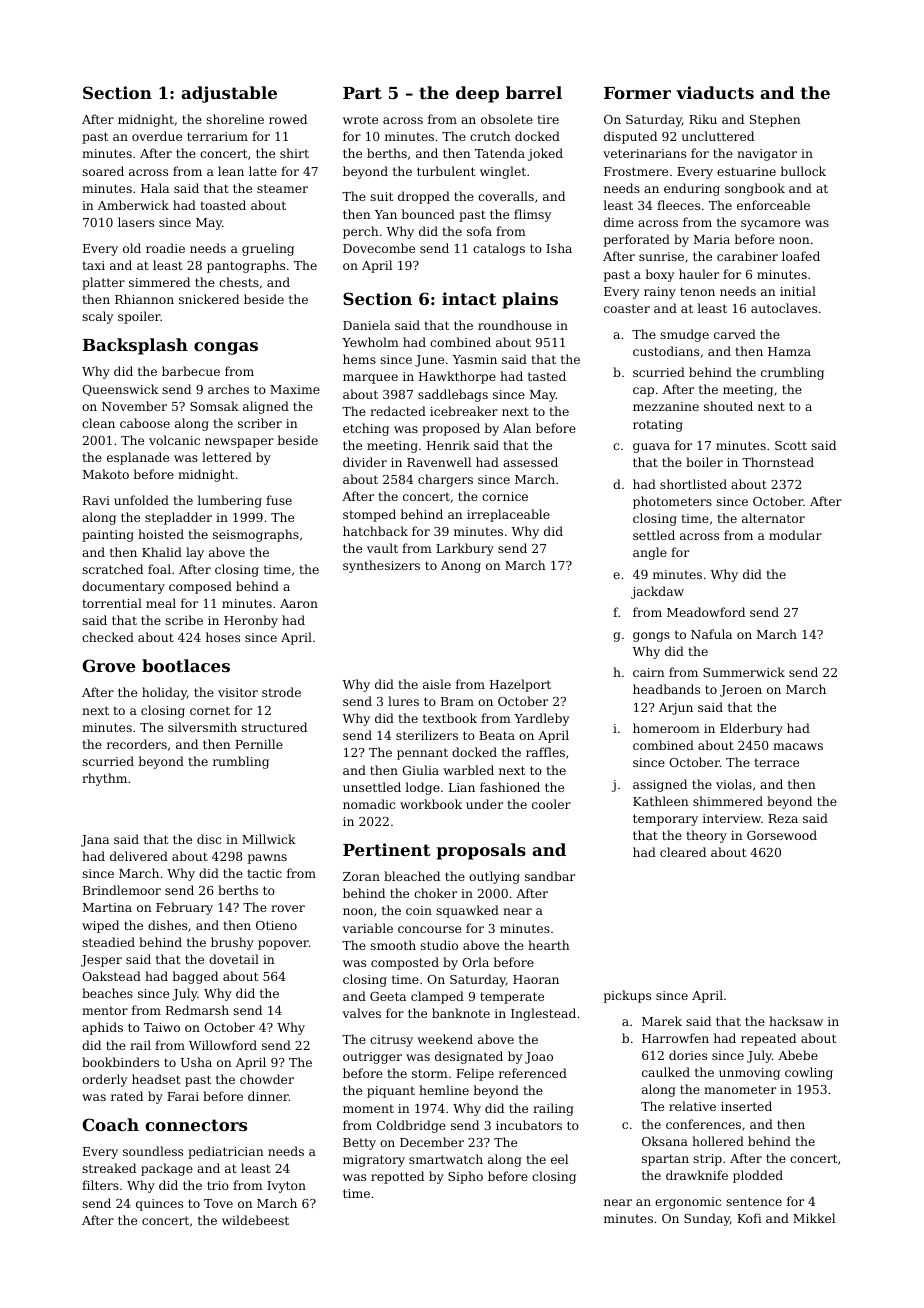 This screenshot has height=1308, width=924. What do you see at coordinates (238, 692) in the screenshot?
I see `visitor` at bounding box center [238, 692].
